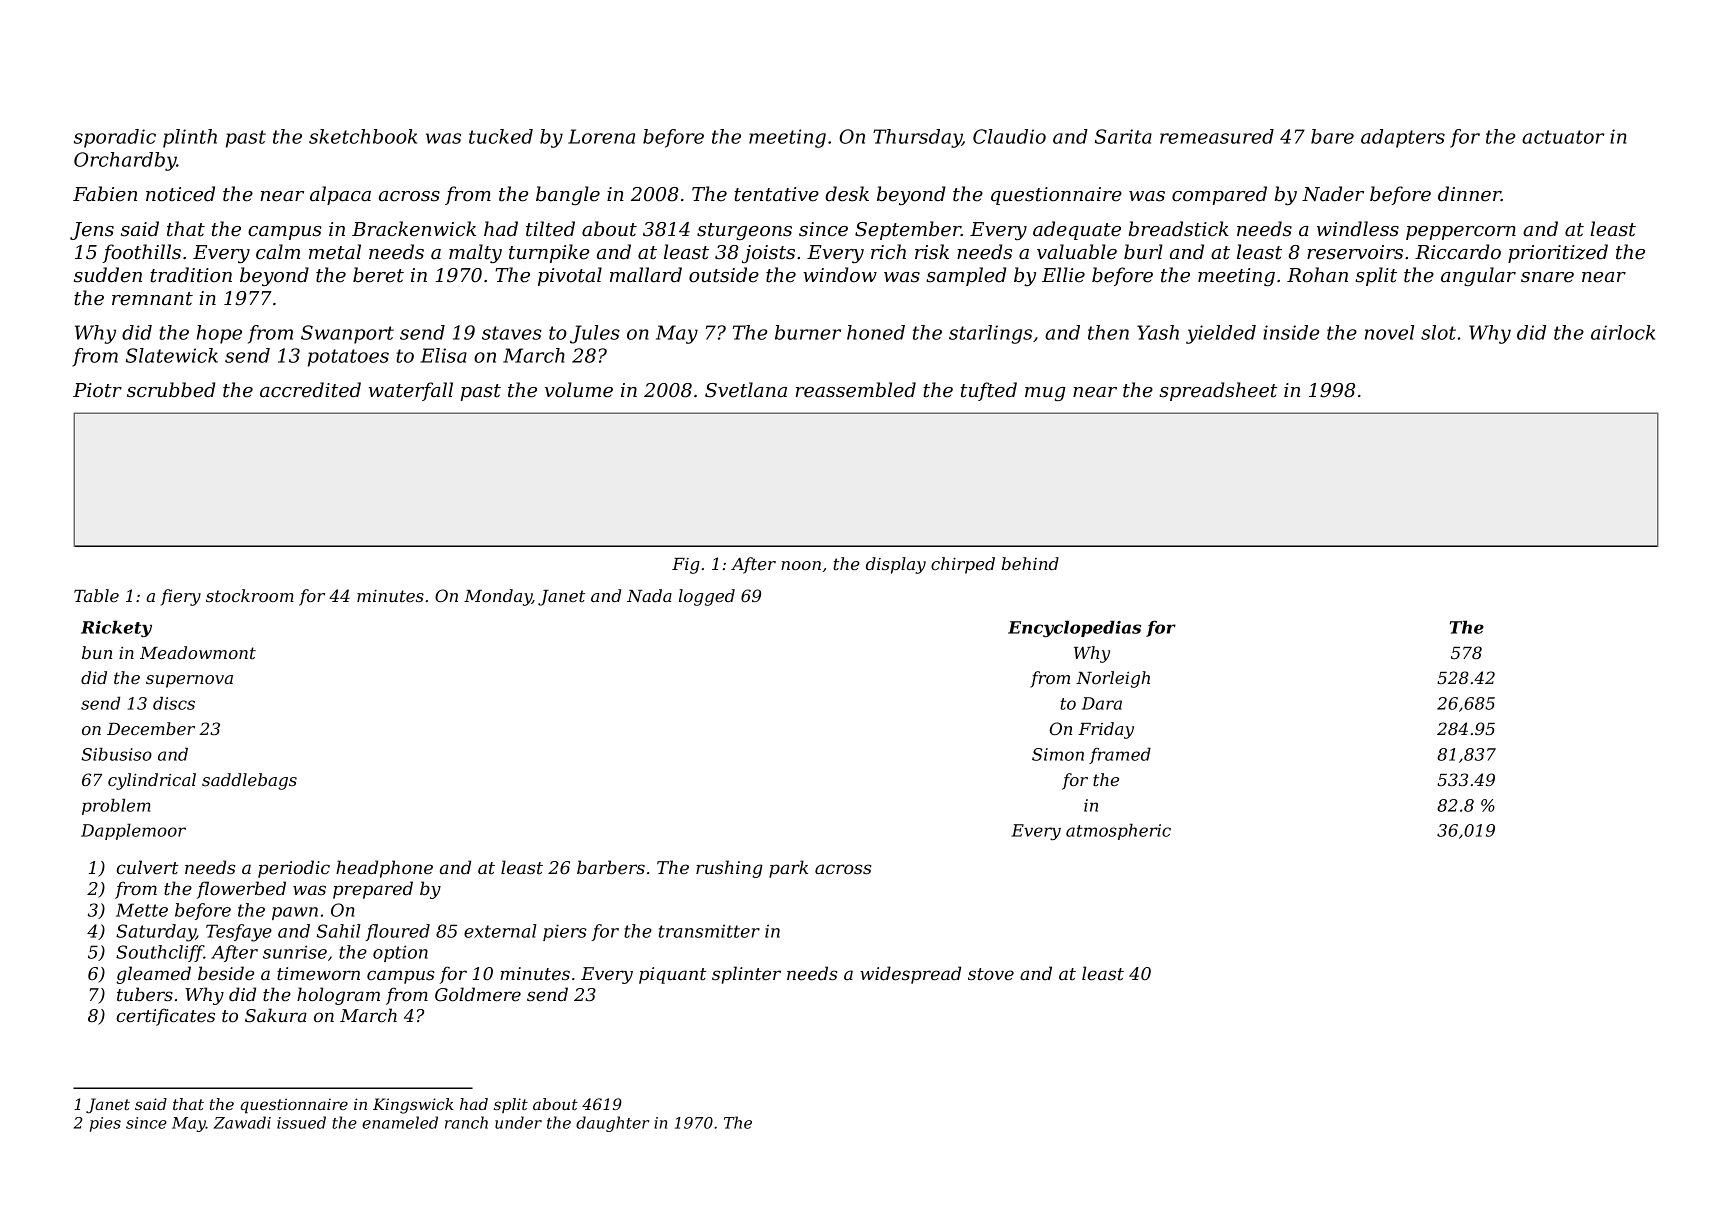  Describe the element at coordinates (1030, 563) in the image. I see `behind` at that location.
